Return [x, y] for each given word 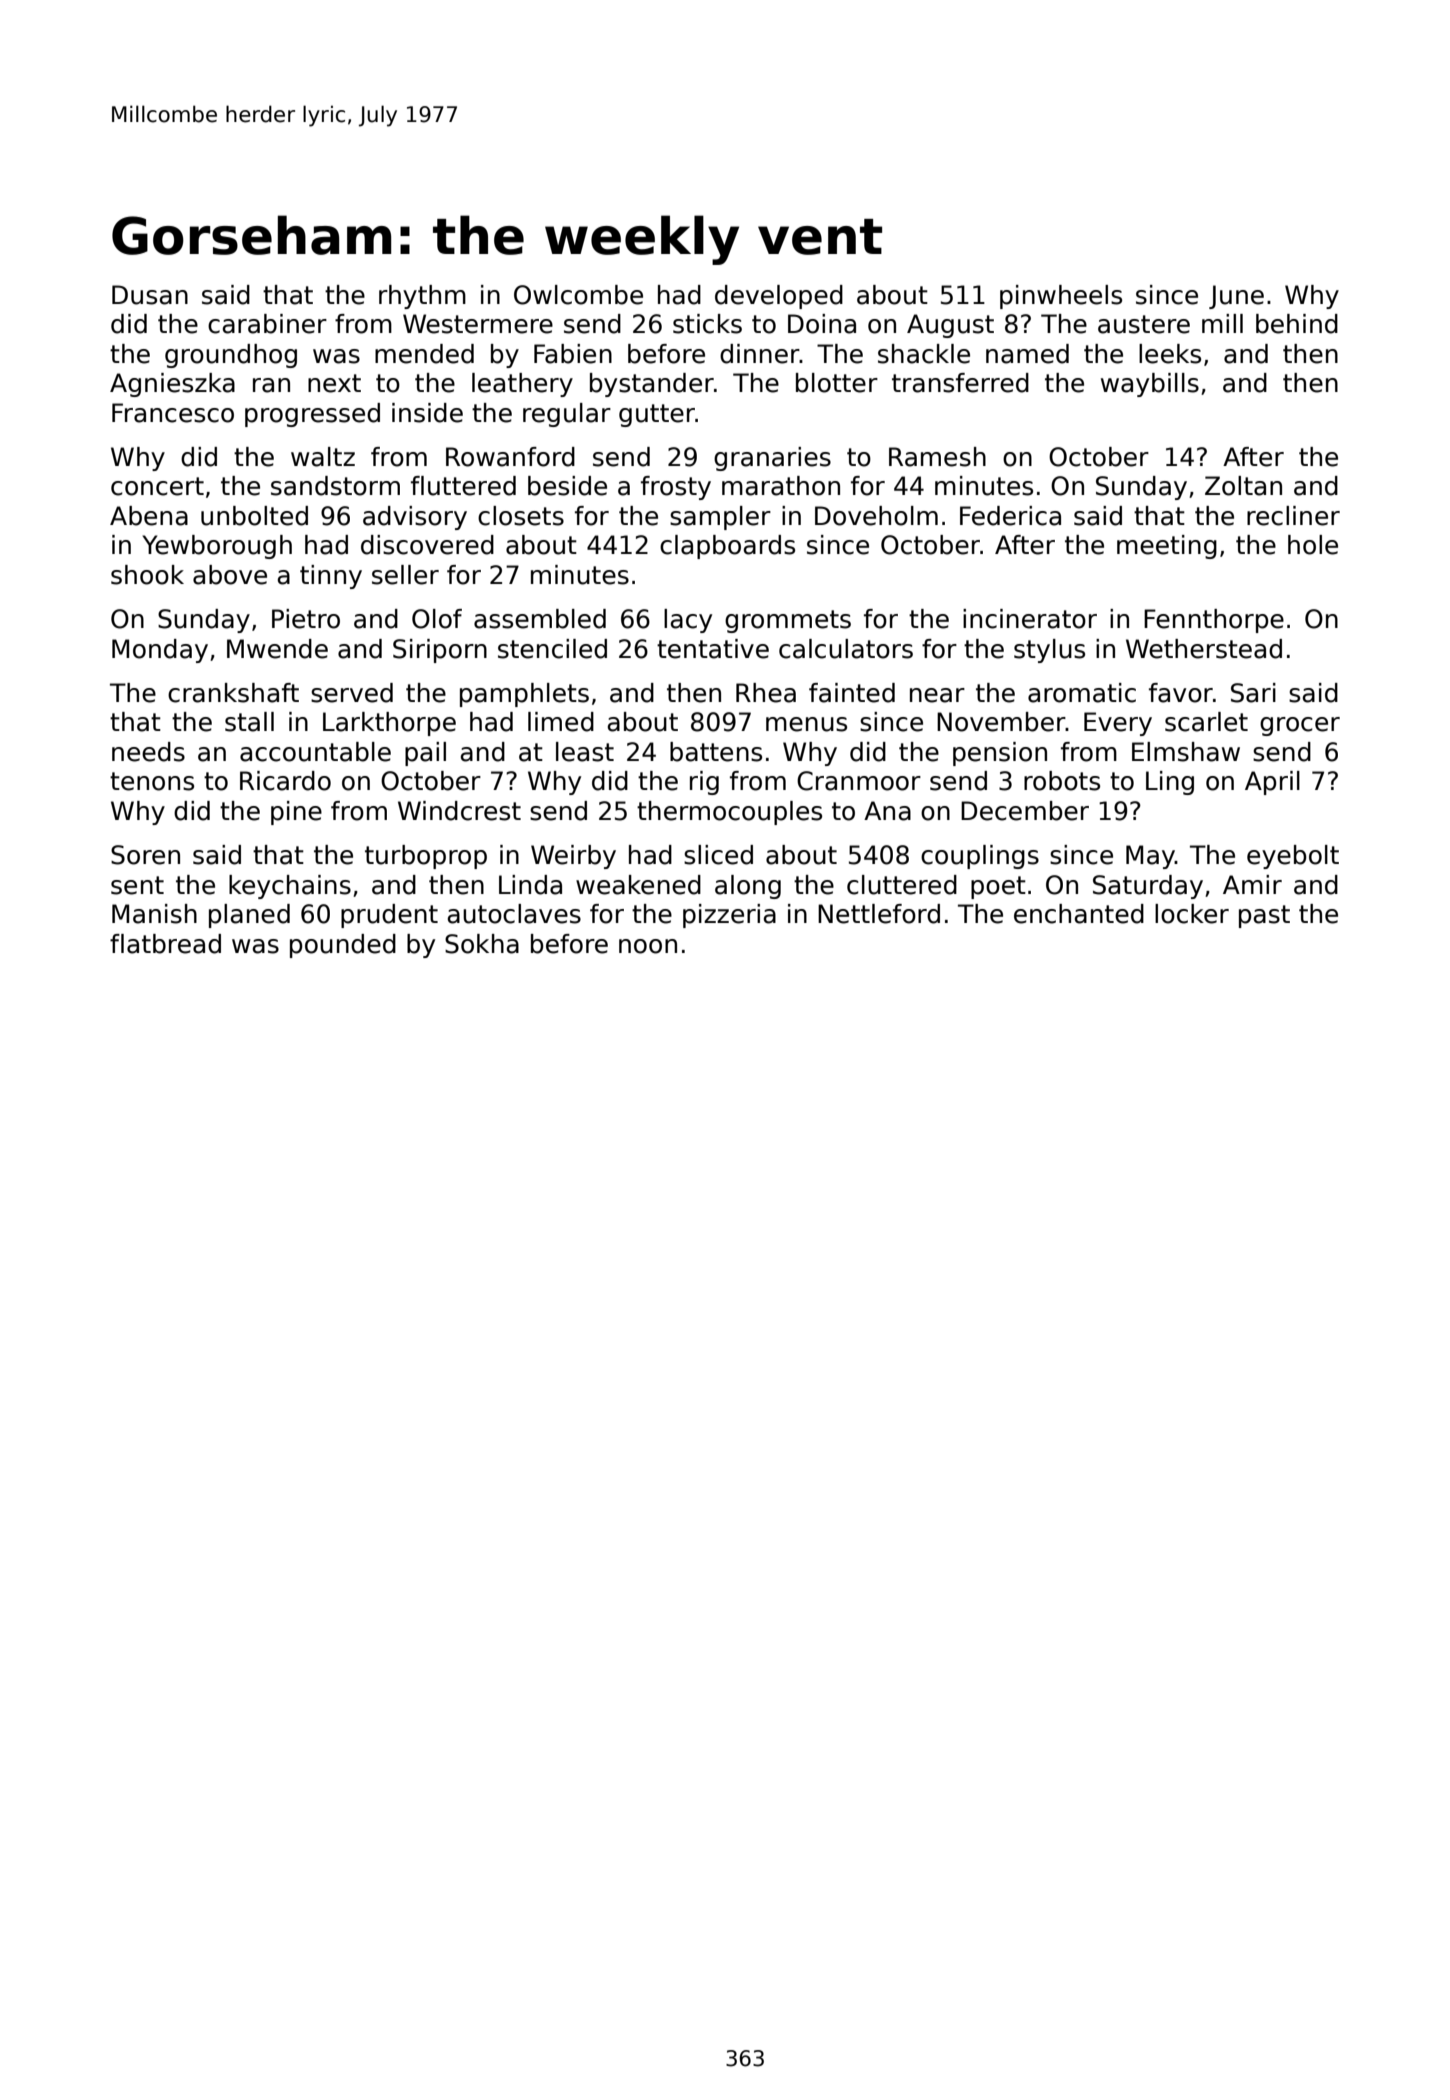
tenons [152, 781]
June [1236, 297]
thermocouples [729, 813]
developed [779, 297]
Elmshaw [1186, 752]
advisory [415, 518]
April [1272, 783]
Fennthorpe [1214, 621]
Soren [145, 855]
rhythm [422, 297]
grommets [788, 621]
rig [704, 783]
